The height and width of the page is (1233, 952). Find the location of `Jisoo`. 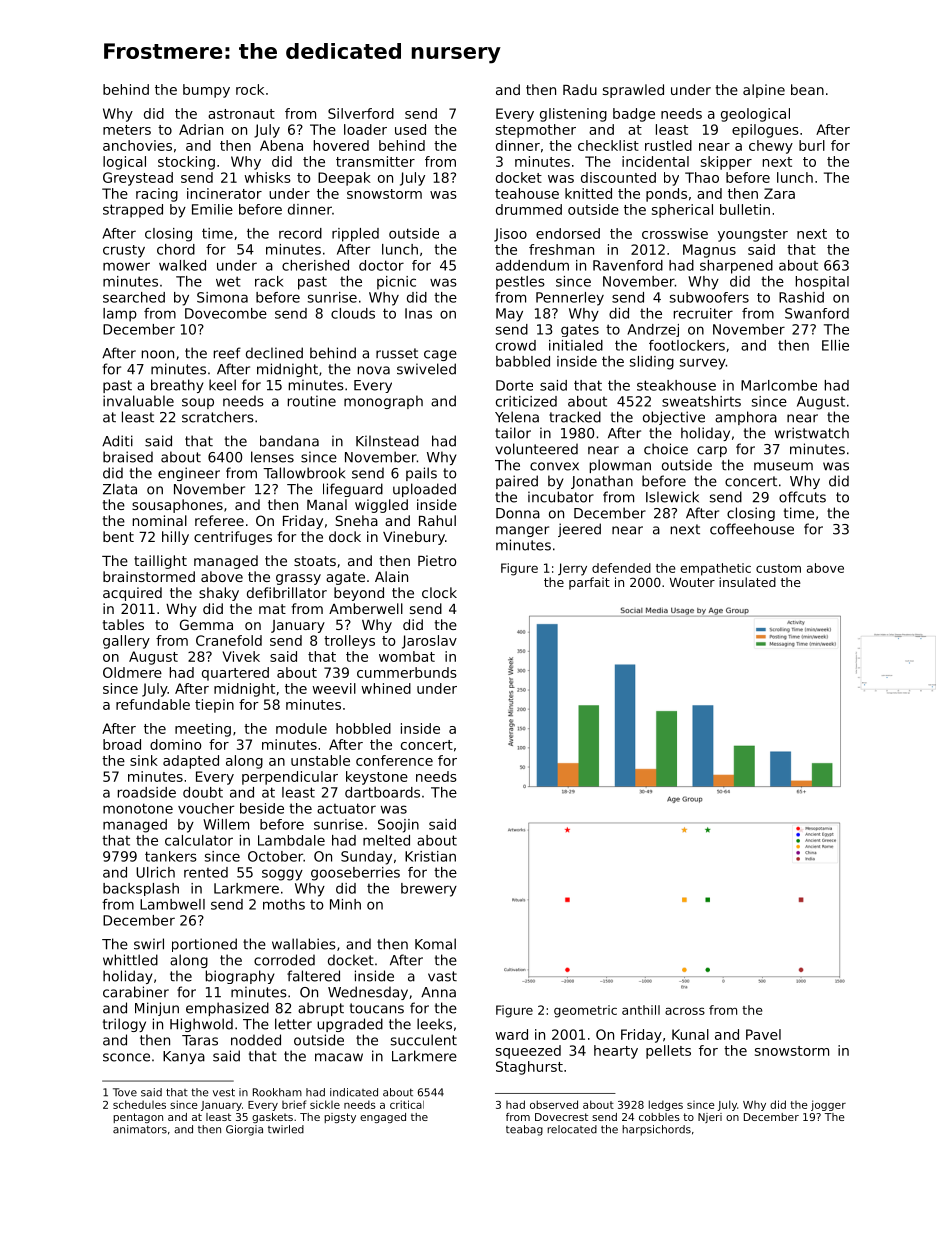

Jisoo is located at coordinates (510, 235).
